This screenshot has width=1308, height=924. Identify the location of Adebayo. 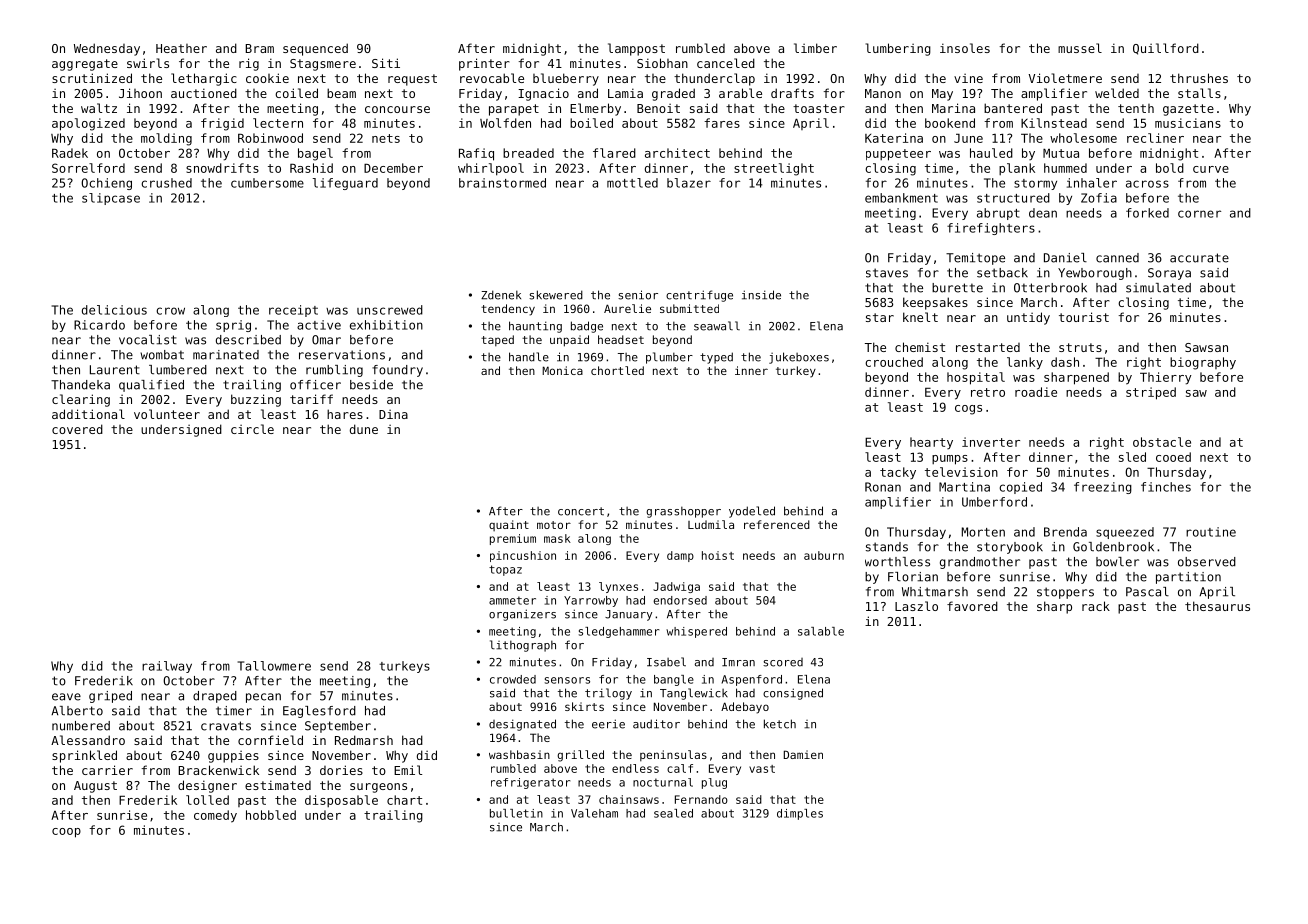
(745, 708).
